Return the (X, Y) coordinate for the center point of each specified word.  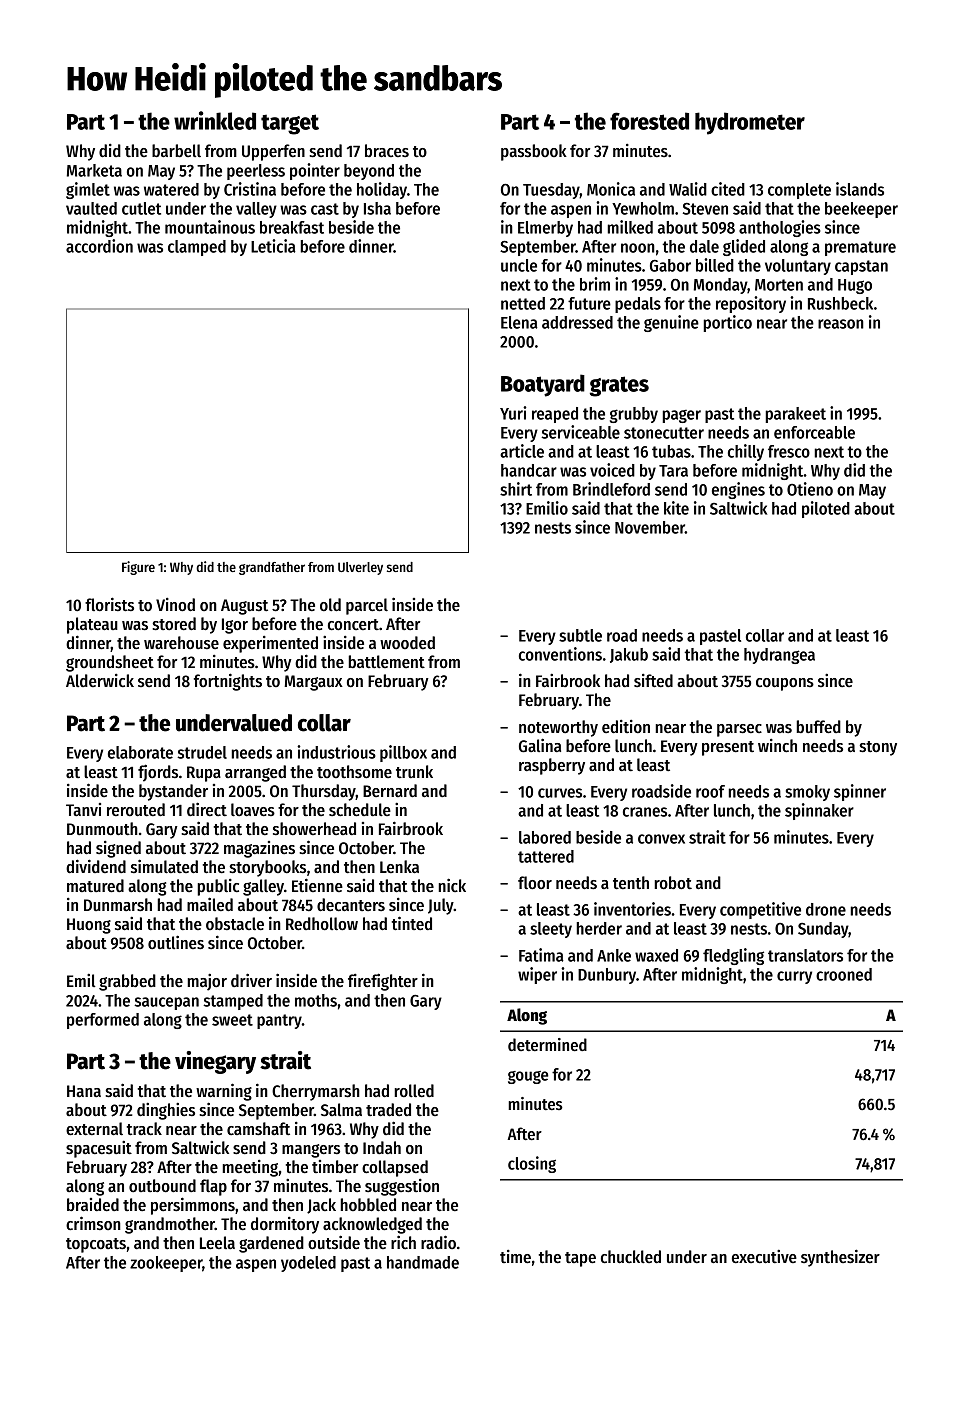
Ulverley (360, 568)
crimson (93, 1223)
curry (794, 977)
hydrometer (750, 123)
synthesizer (840, 1258)
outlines (176, 942)
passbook (534, 152)
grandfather (272, 568)
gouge (528, 1077)
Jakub (629, 655)
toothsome (354, 772)
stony (878, 748)
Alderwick (100, 680)
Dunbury (607, 976)
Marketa (94, 170)
